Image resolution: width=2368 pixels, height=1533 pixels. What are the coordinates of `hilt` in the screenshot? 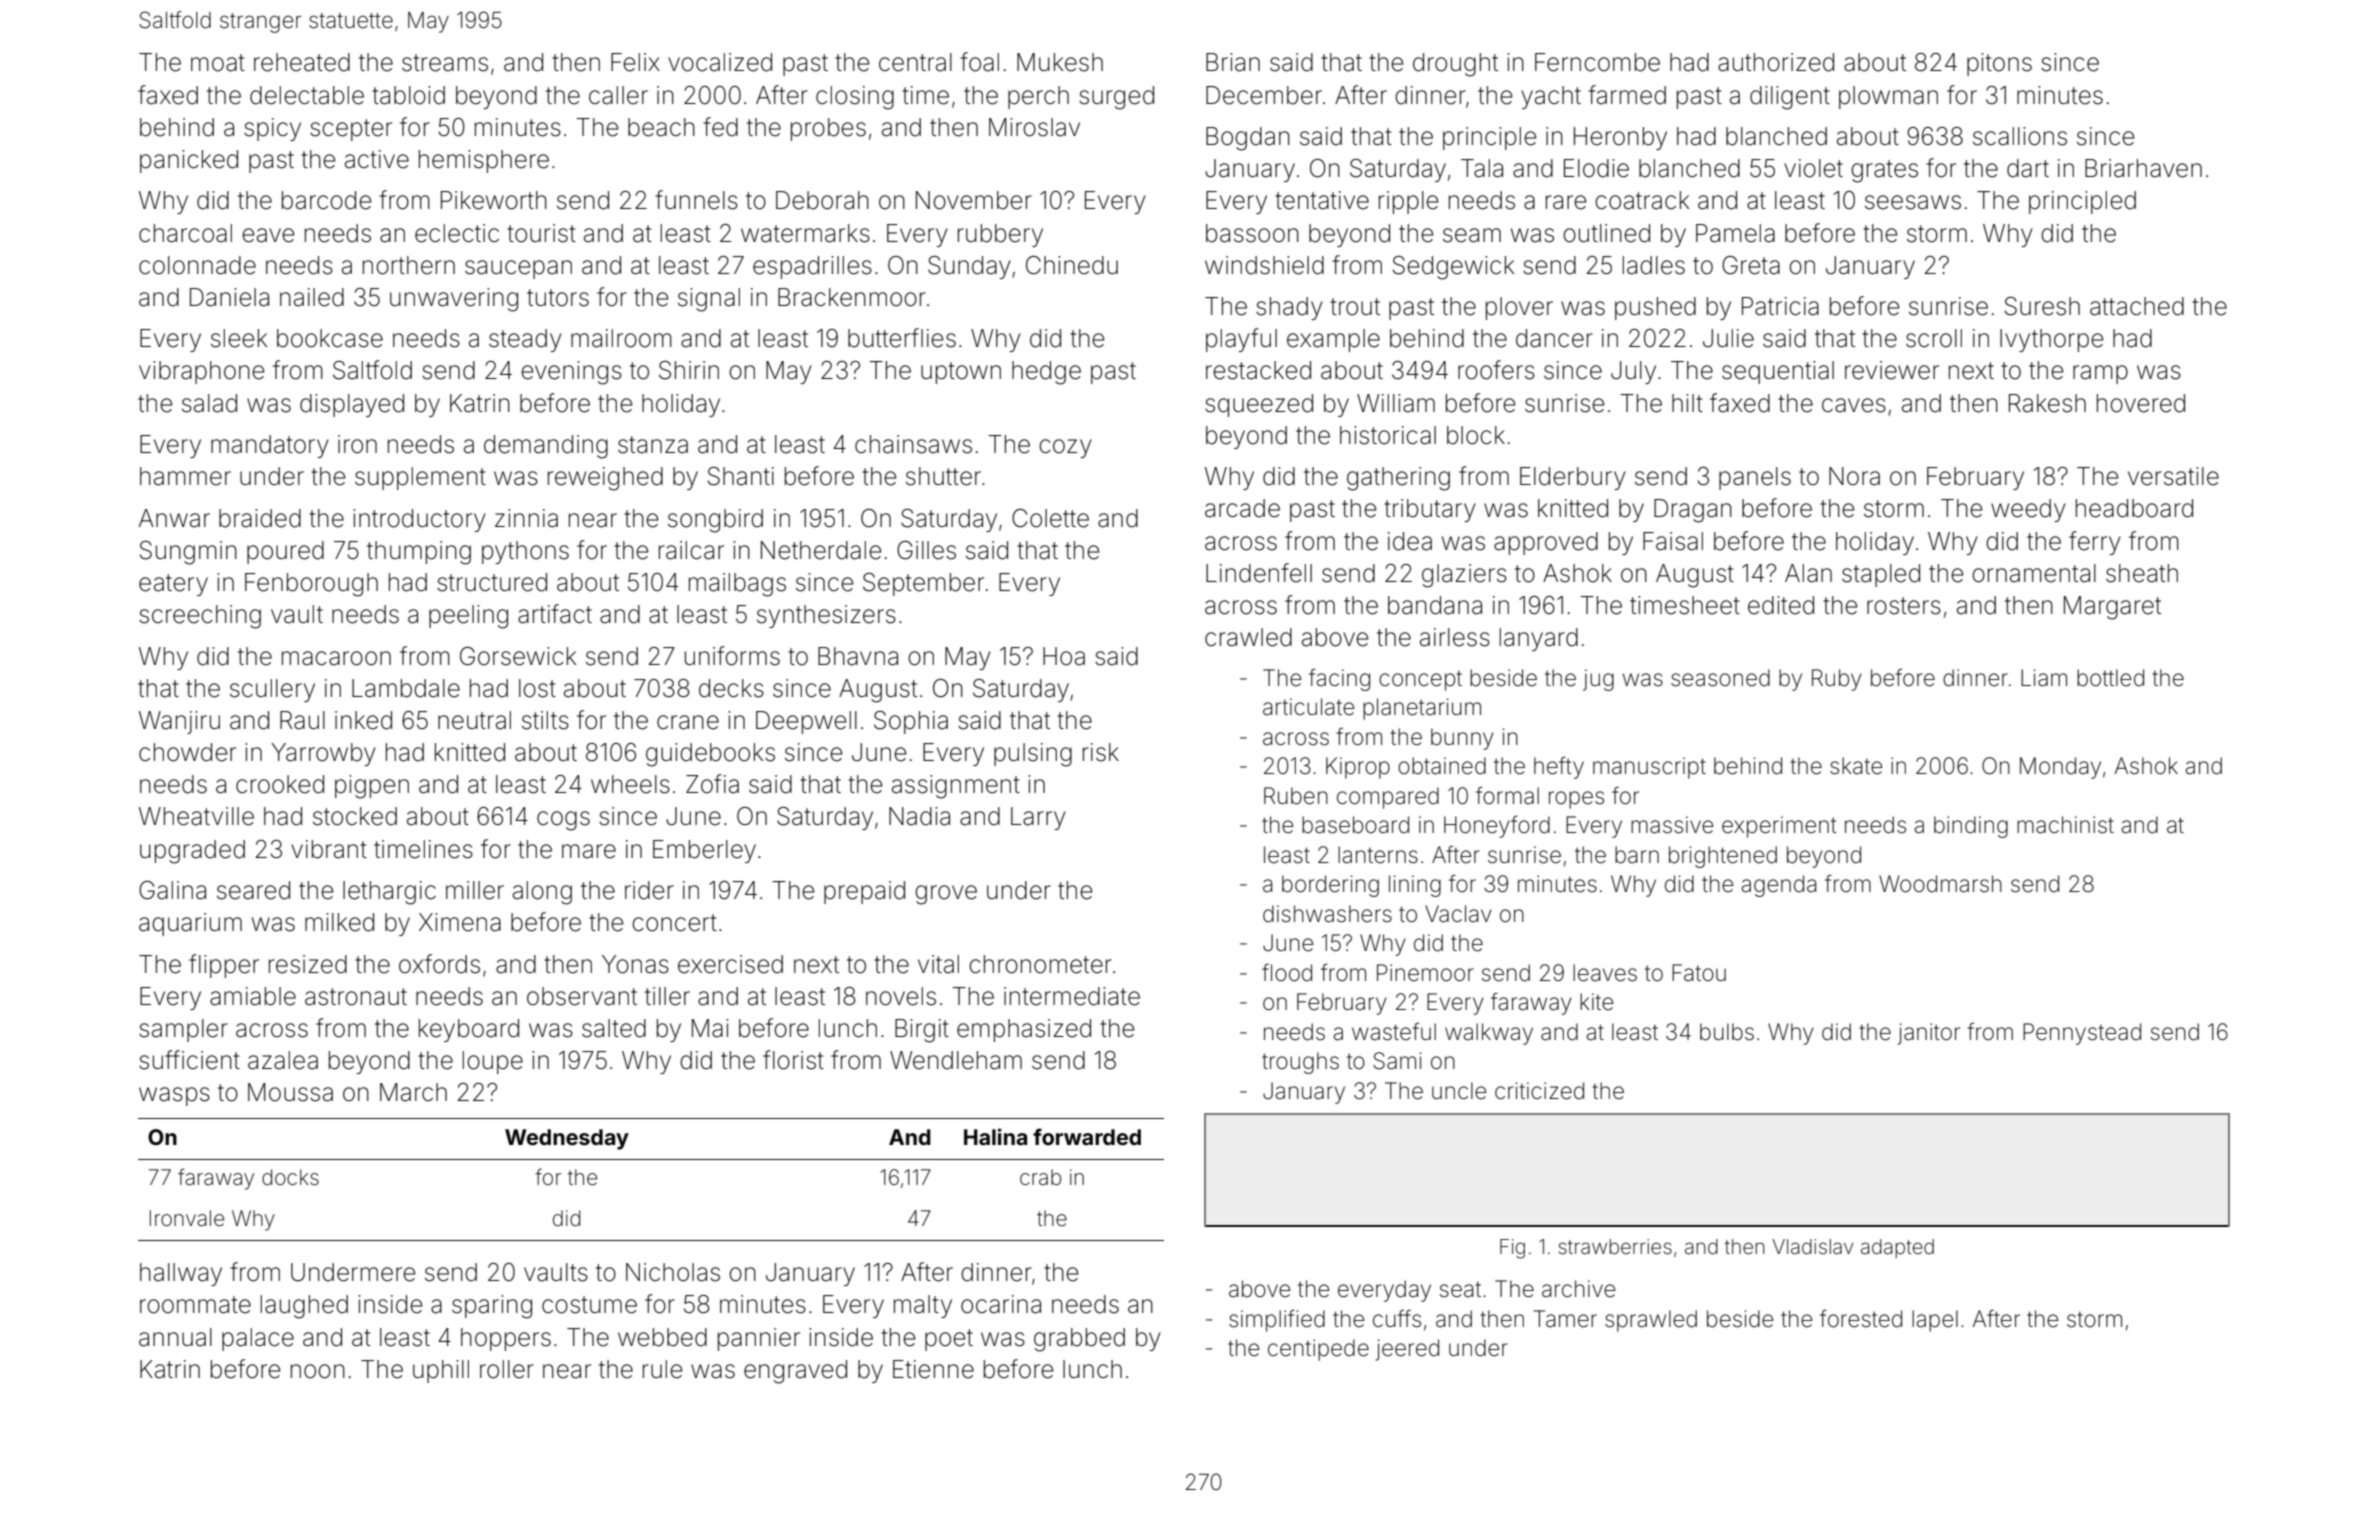 It's located at (1687, 403).
